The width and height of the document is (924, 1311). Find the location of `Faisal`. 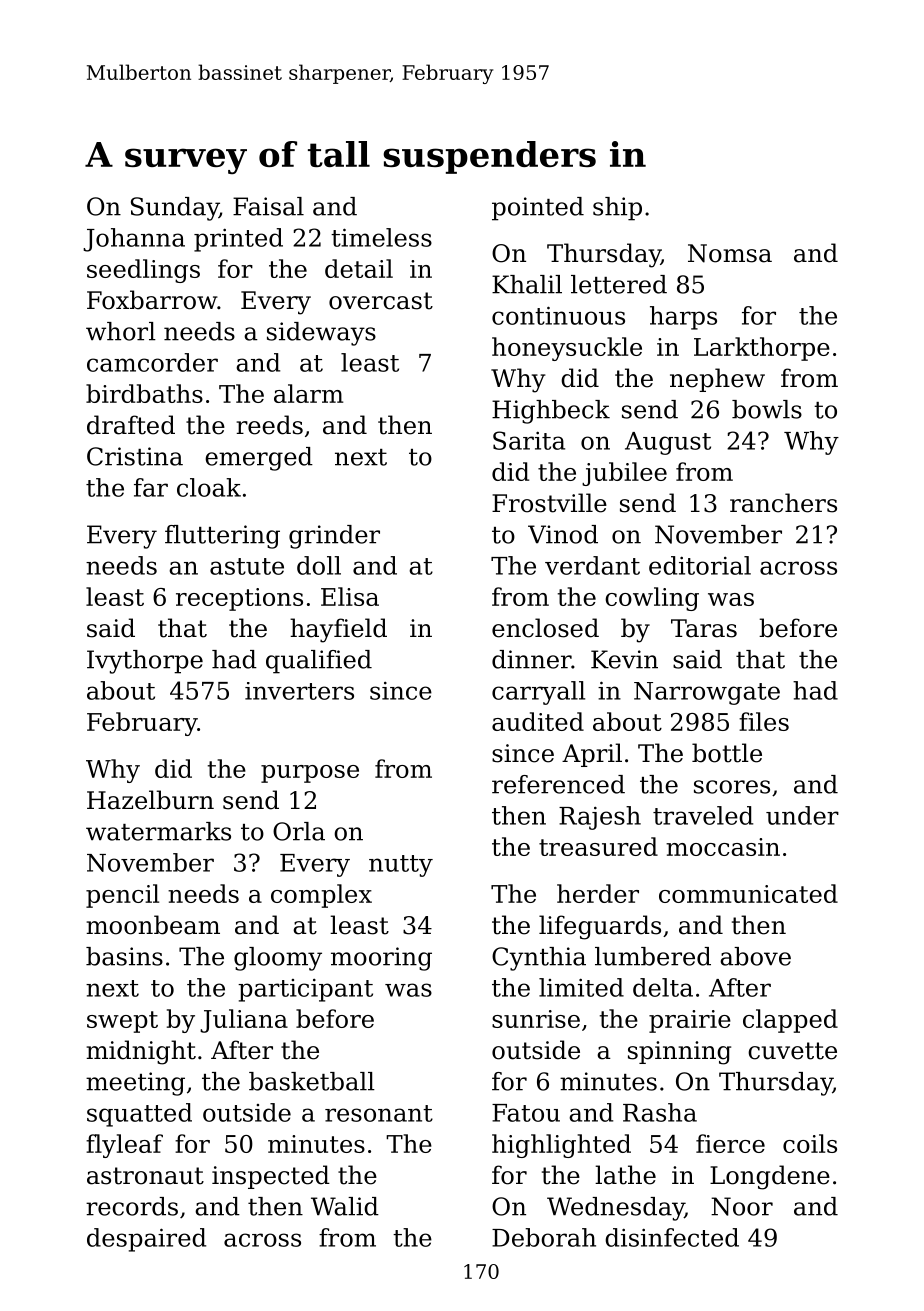

Faisal is located at coordinates (268, 206).
